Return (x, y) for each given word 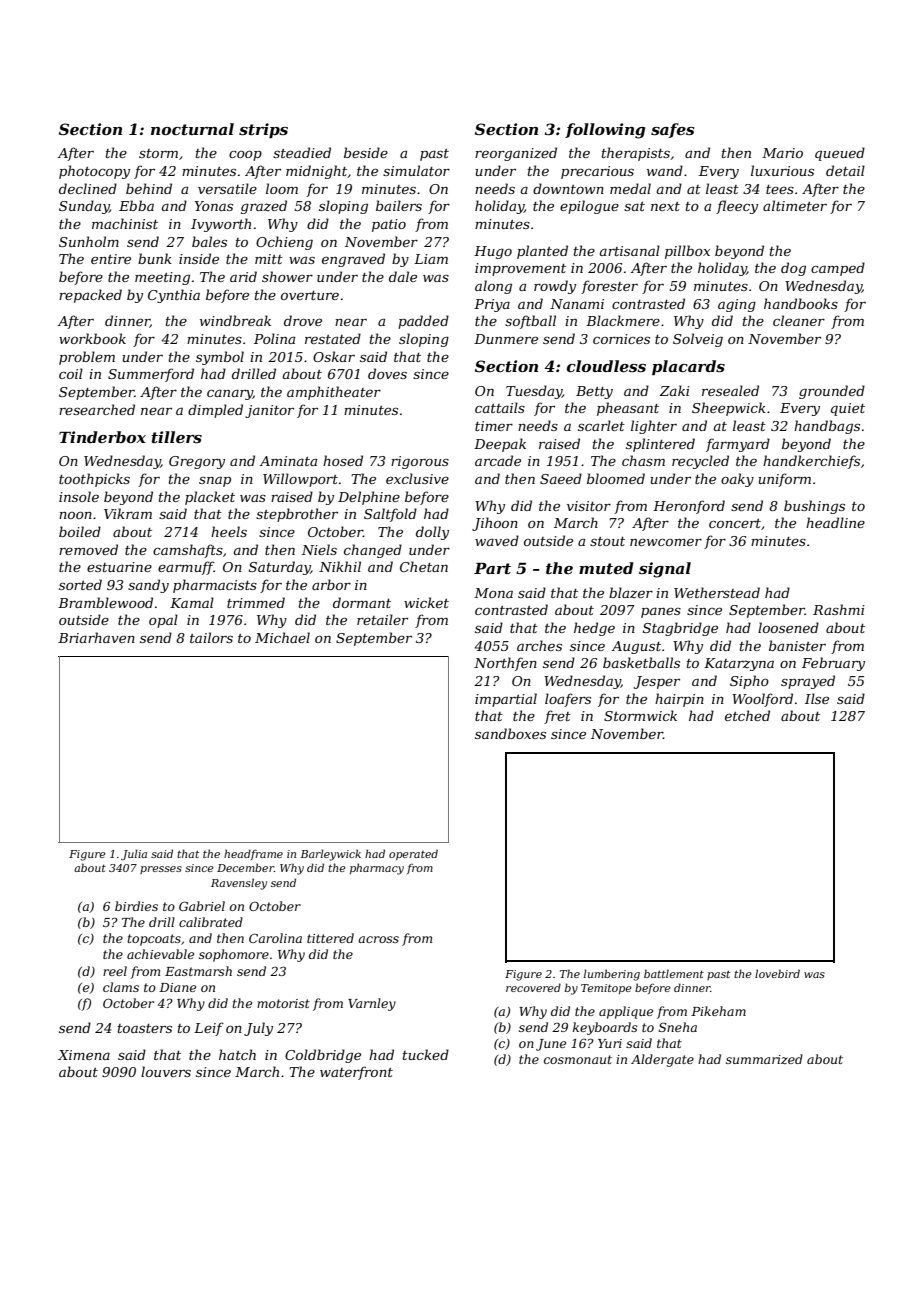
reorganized (516, 154)
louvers (166, 1071)
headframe (253, 854)
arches (539, 645)
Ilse (817, 698)
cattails (500, 407)
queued (840, 154)
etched (747, 715)
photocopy (94, 172)
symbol (220, 358)
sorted (80, 584)
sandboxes (510, 733)
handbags (827, 427)
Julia (134, 855)
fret (557, 717)
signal (665, 570)
